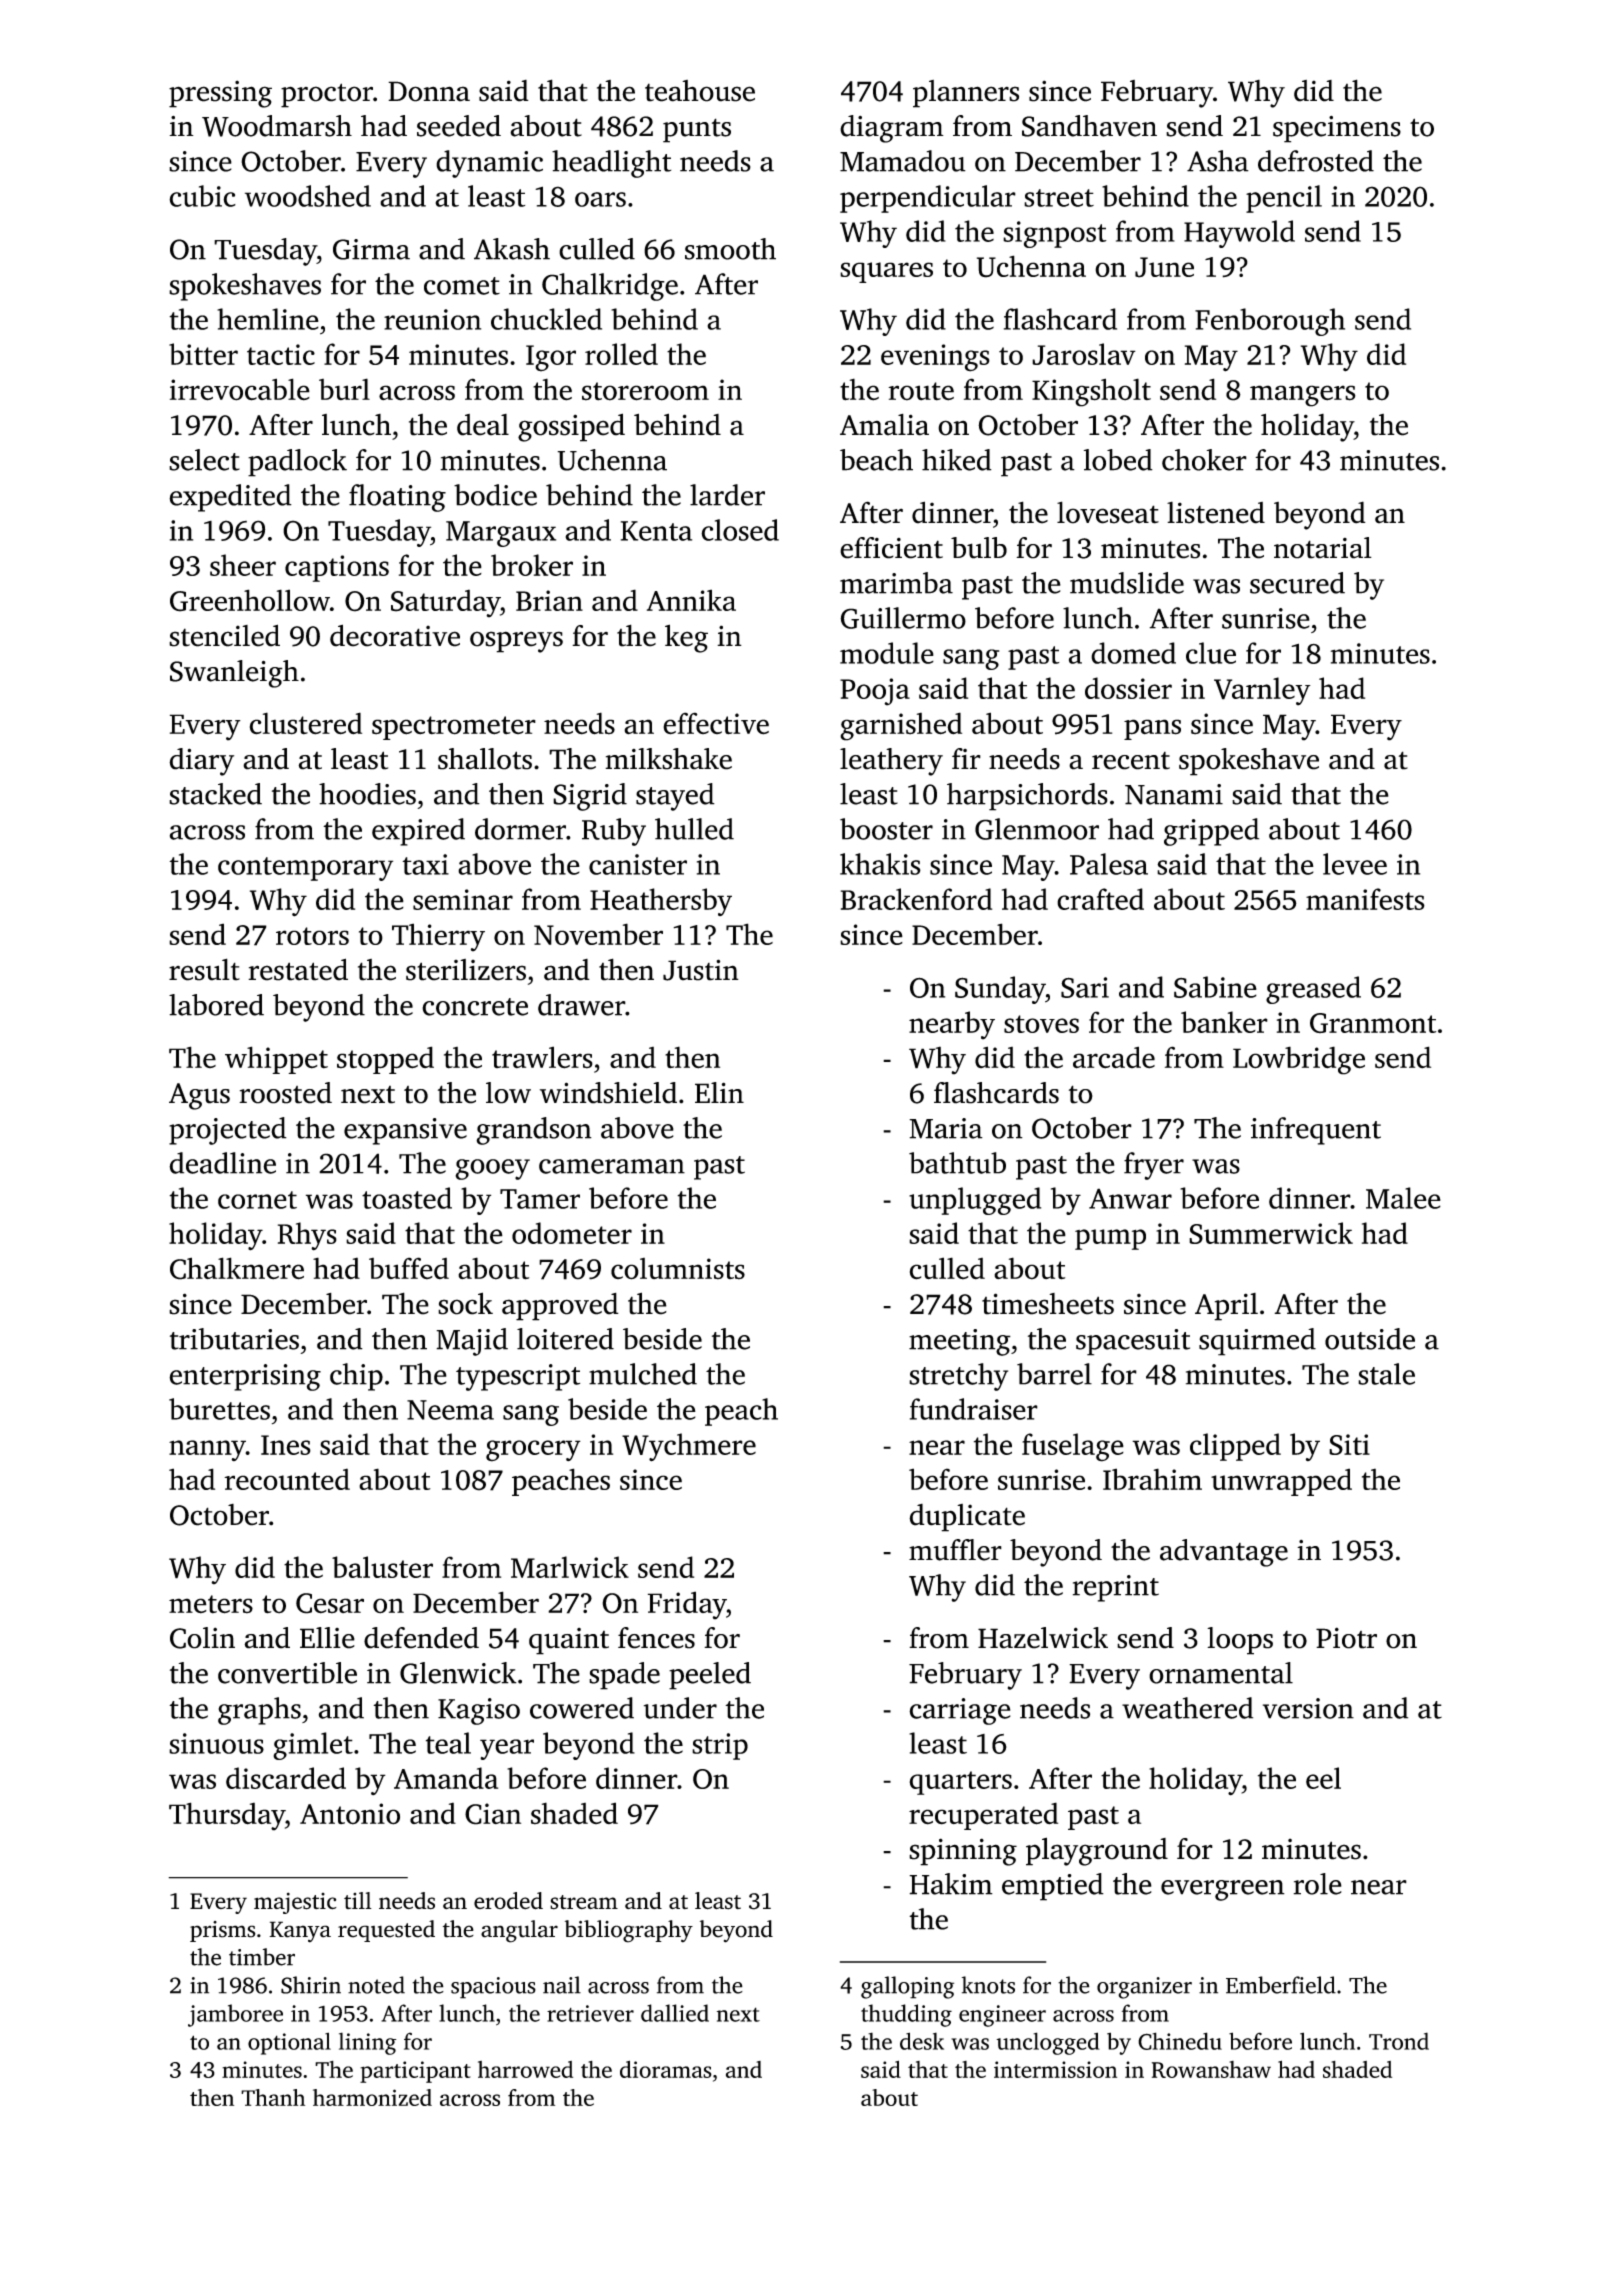  What do you see at coordinates (1337, 129) in the page?
I see `specimens` at bounding box center [1337, 129].
